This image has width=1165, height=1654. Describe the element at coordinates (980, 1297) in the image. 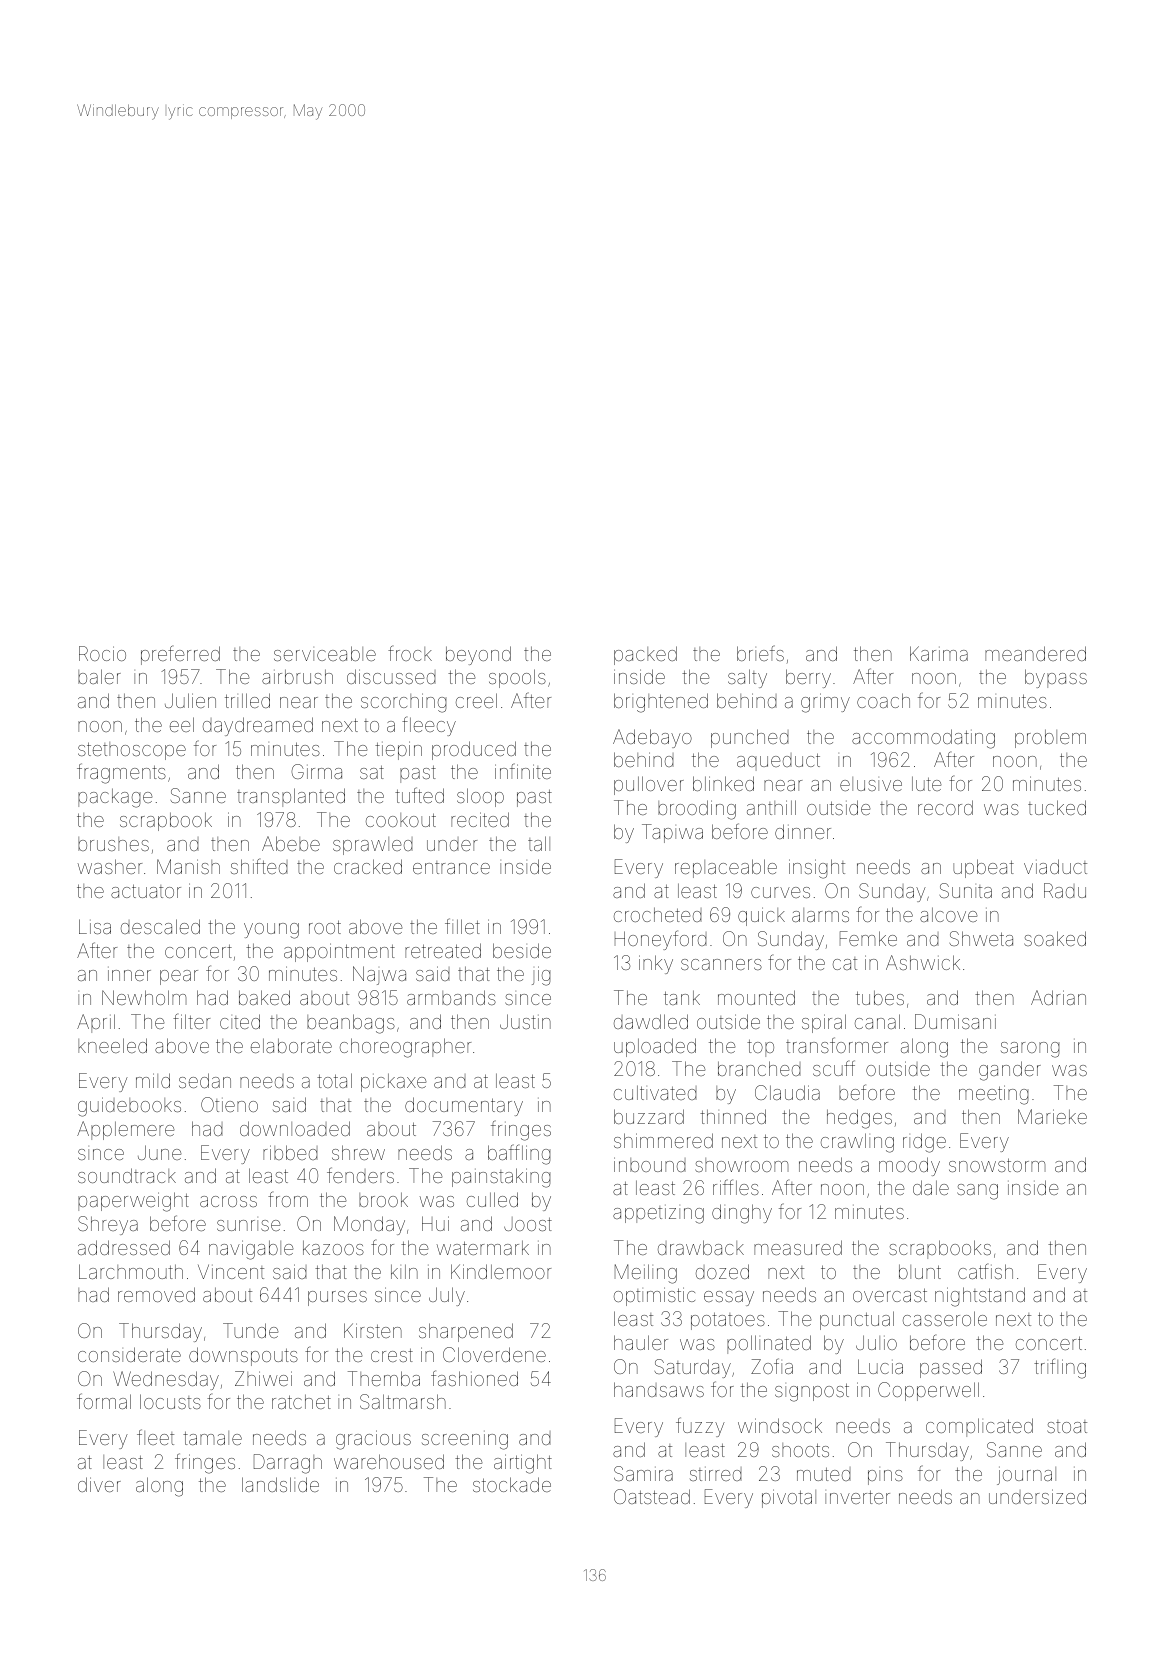

I see `nightstand` at that location.
